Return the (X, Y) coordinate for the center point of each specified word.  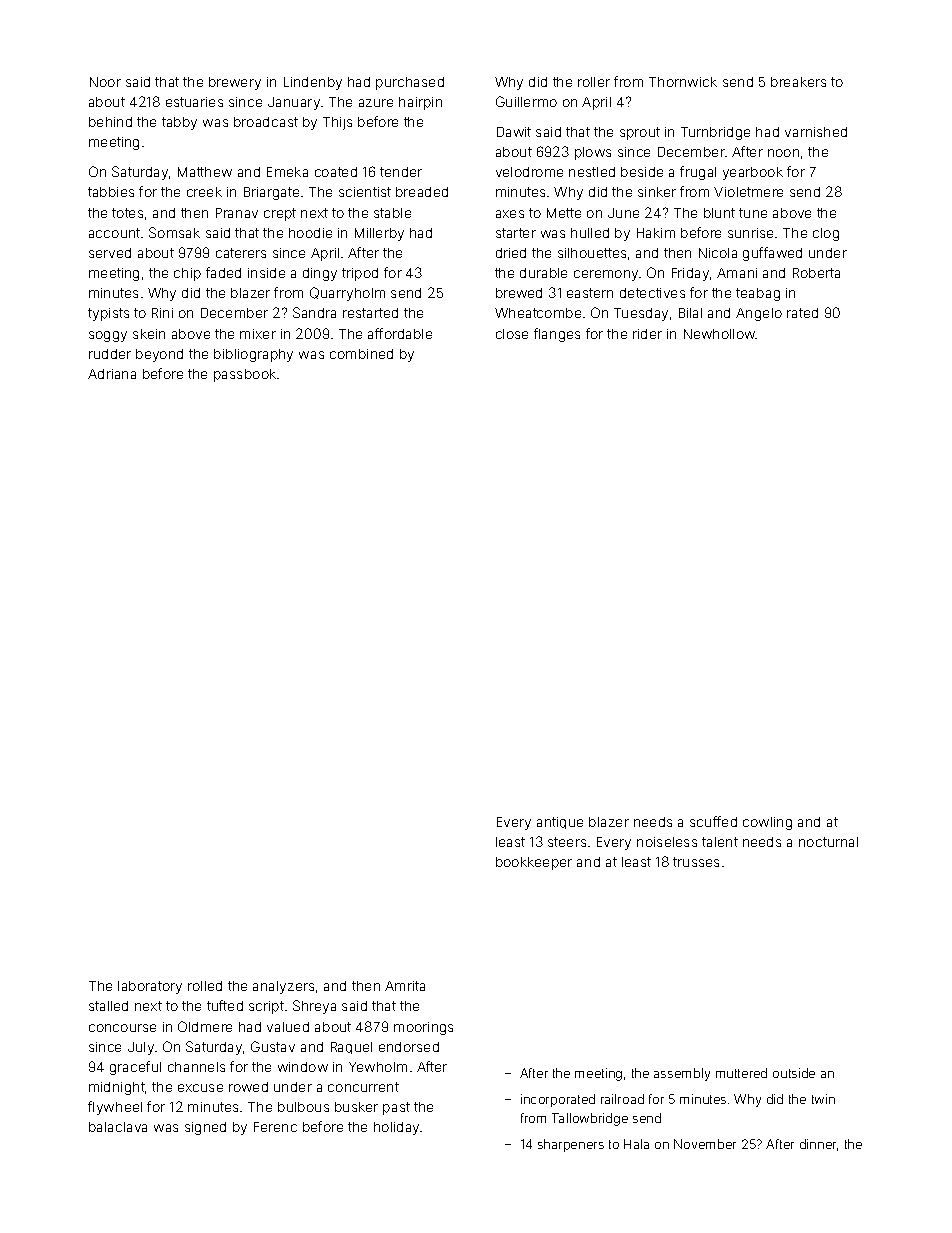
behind (110, 122)
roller (594, 82)
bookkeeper (534, 863)
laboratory (150, 987)
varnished (816, 132)
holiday (397, 1128)
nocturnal (828, 842)
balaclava (118, 1127)
